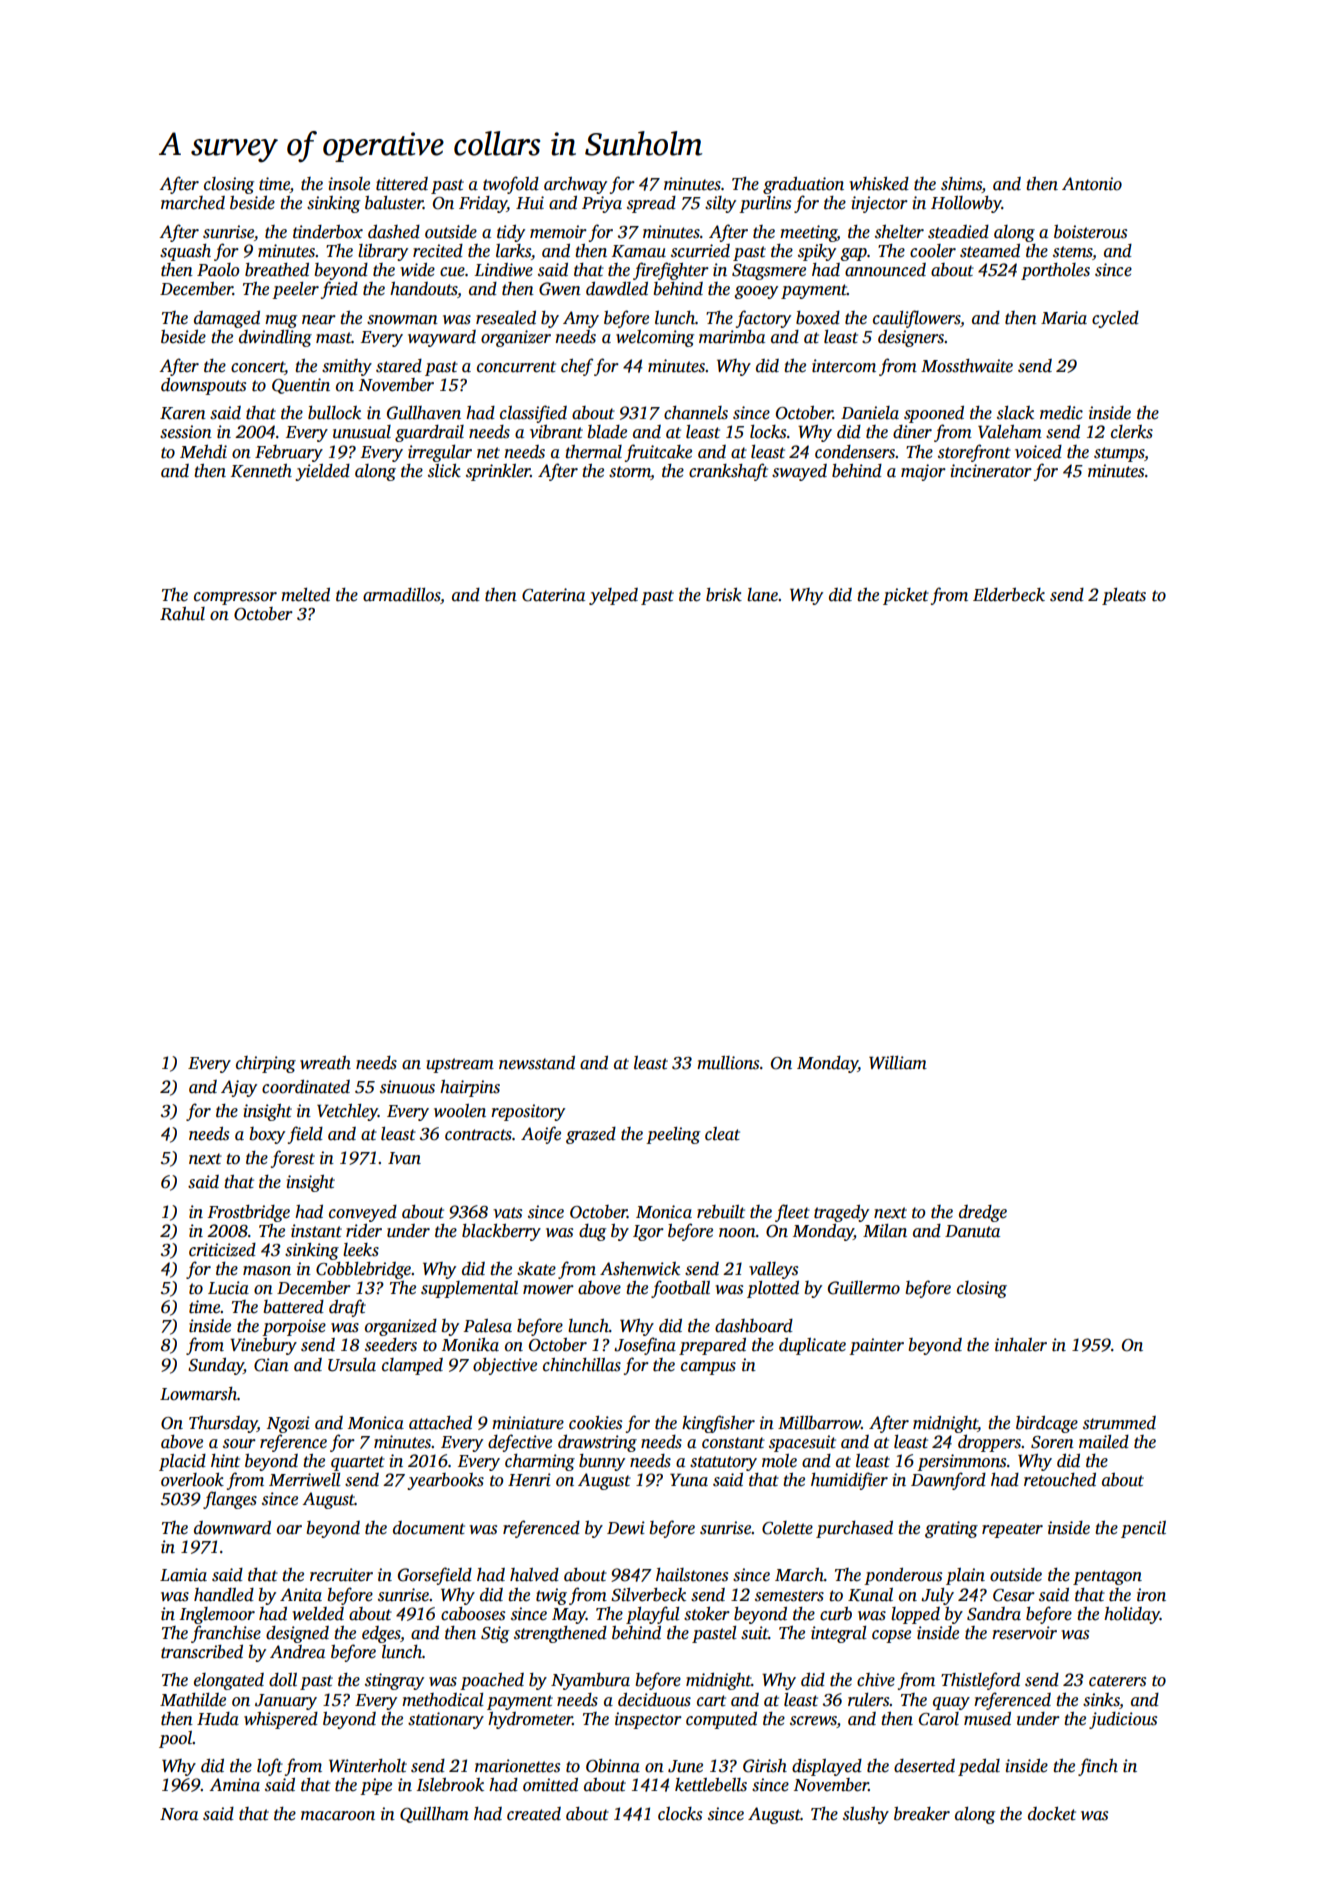 This image has width=1328, height=1878. Describe the element at coordinates (529, 1480) in the image. I see `Henri` at that location.
